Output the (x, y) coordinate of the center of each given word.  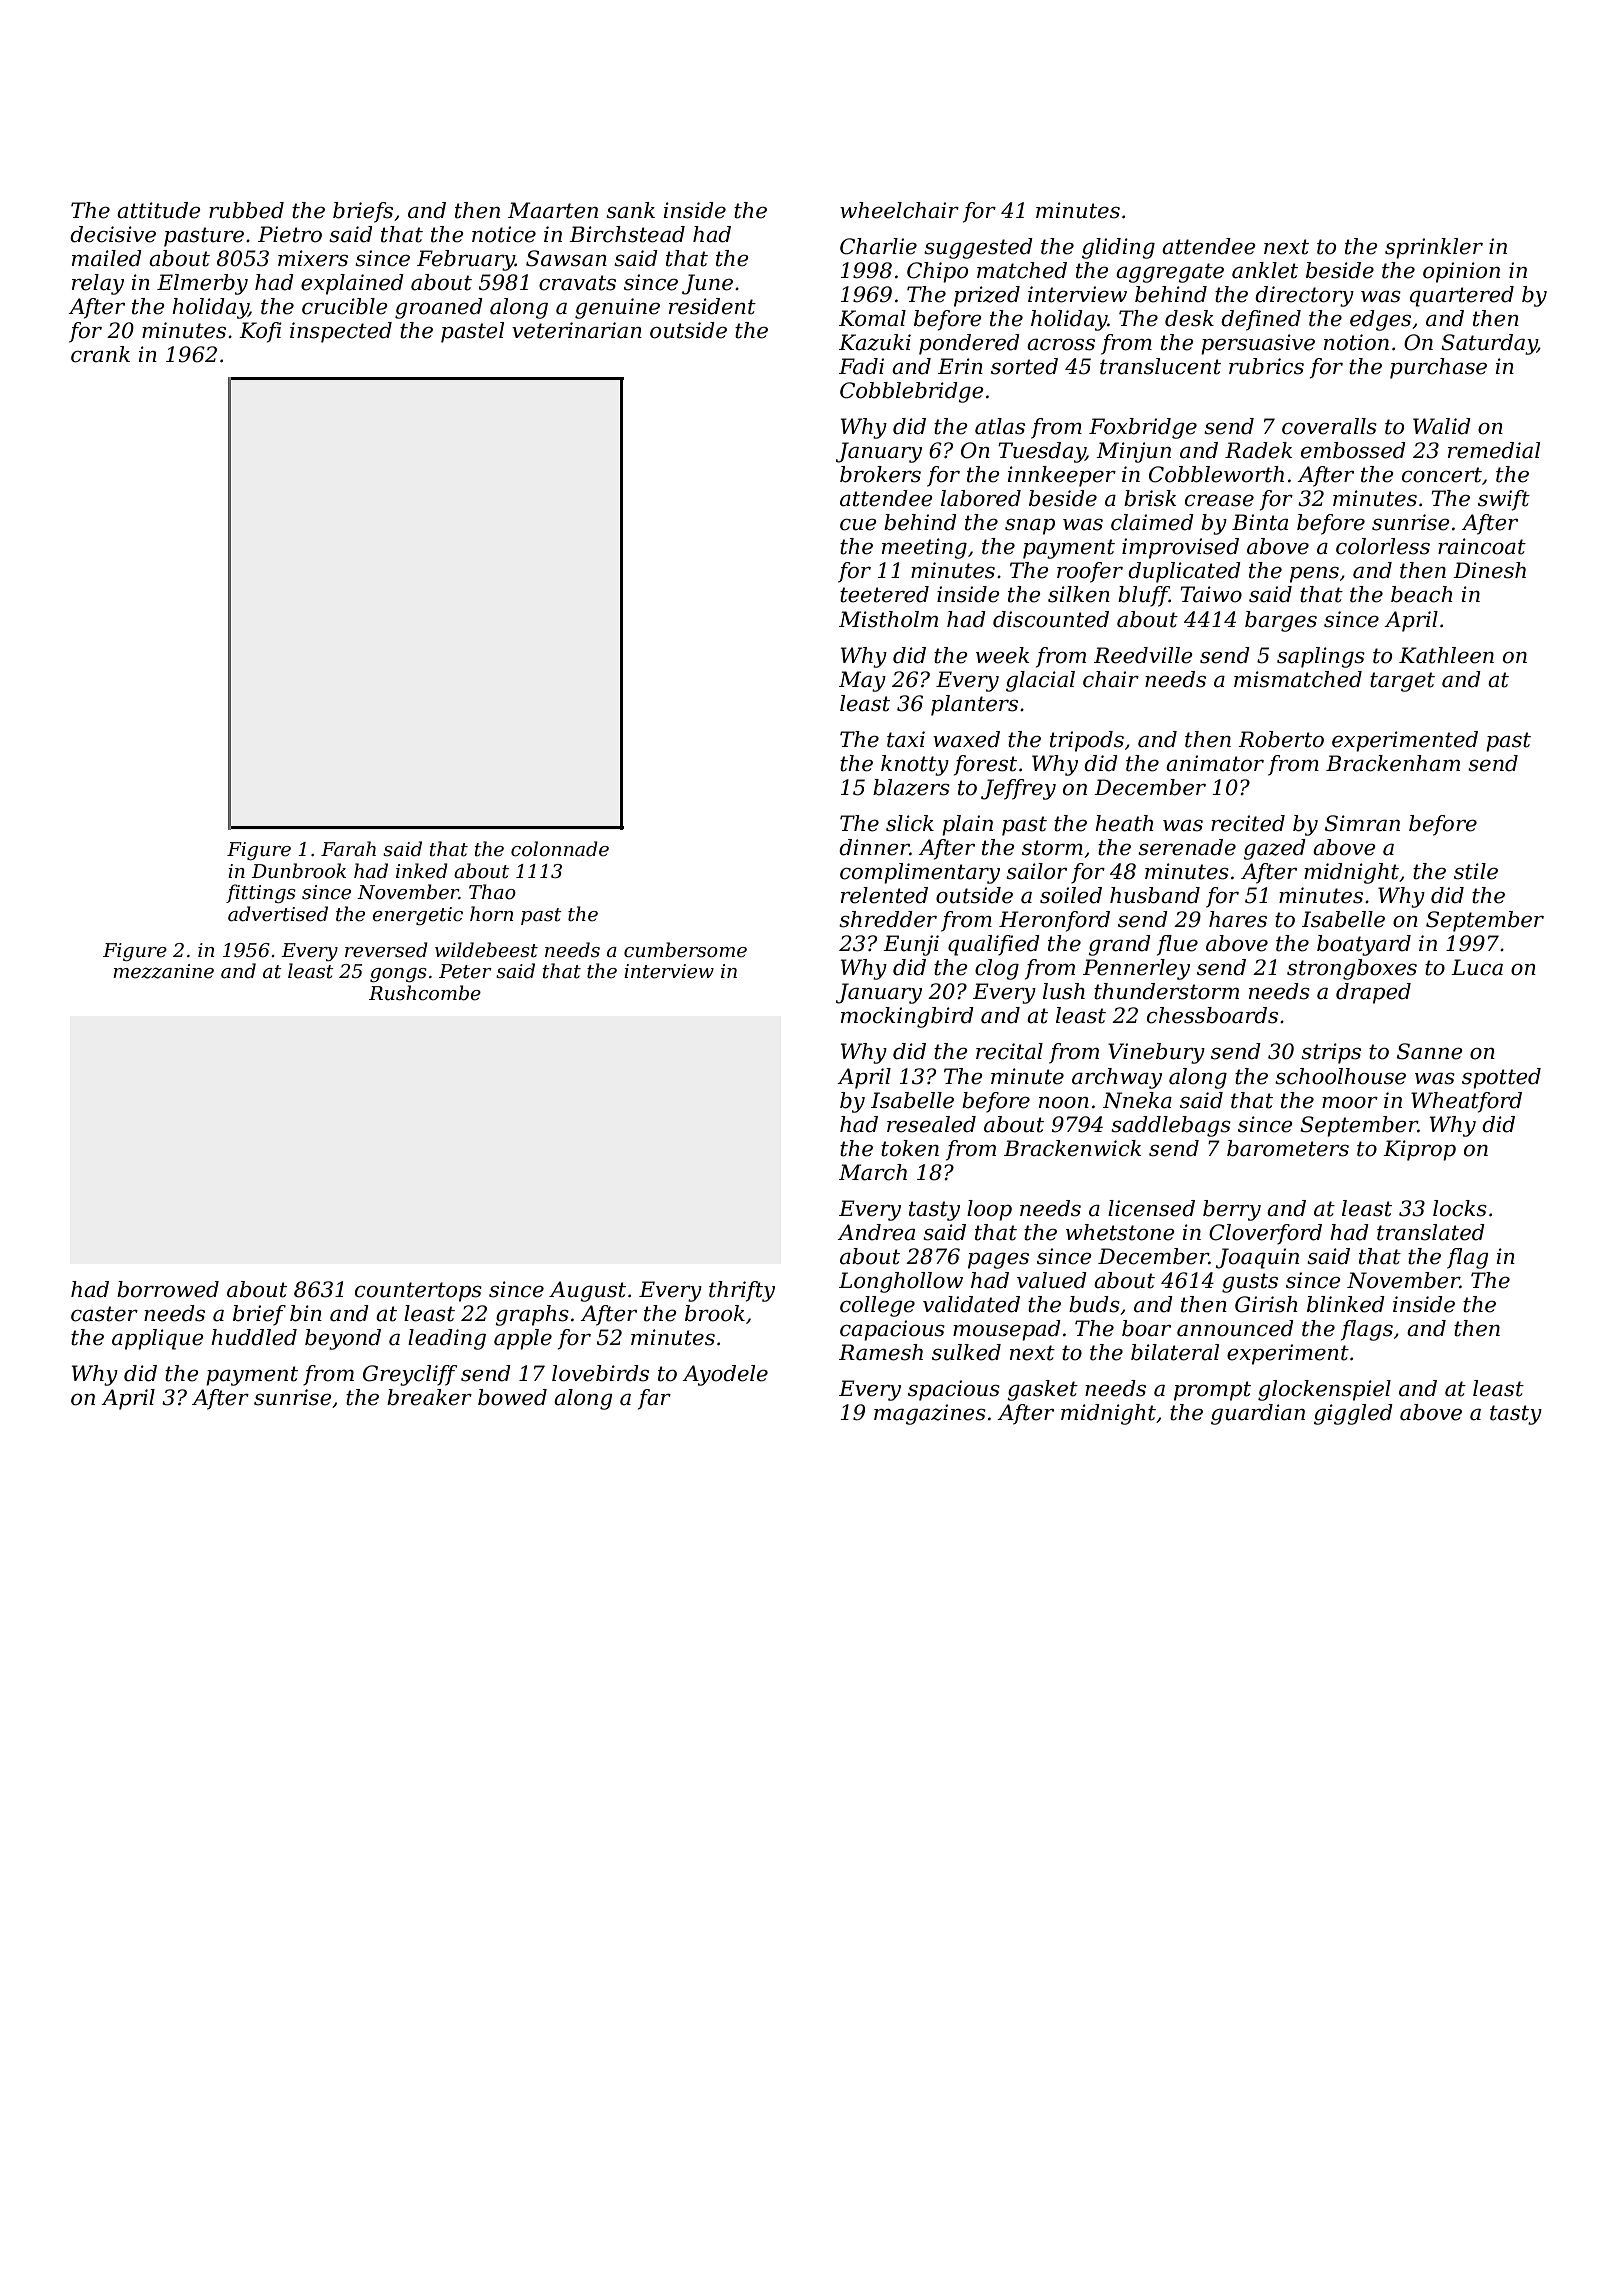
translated (1431, 1232)
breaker (429, 1397)
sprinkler (1434, 248)
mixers (313, 258)
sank (630, 210)
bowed (512, 1397)
